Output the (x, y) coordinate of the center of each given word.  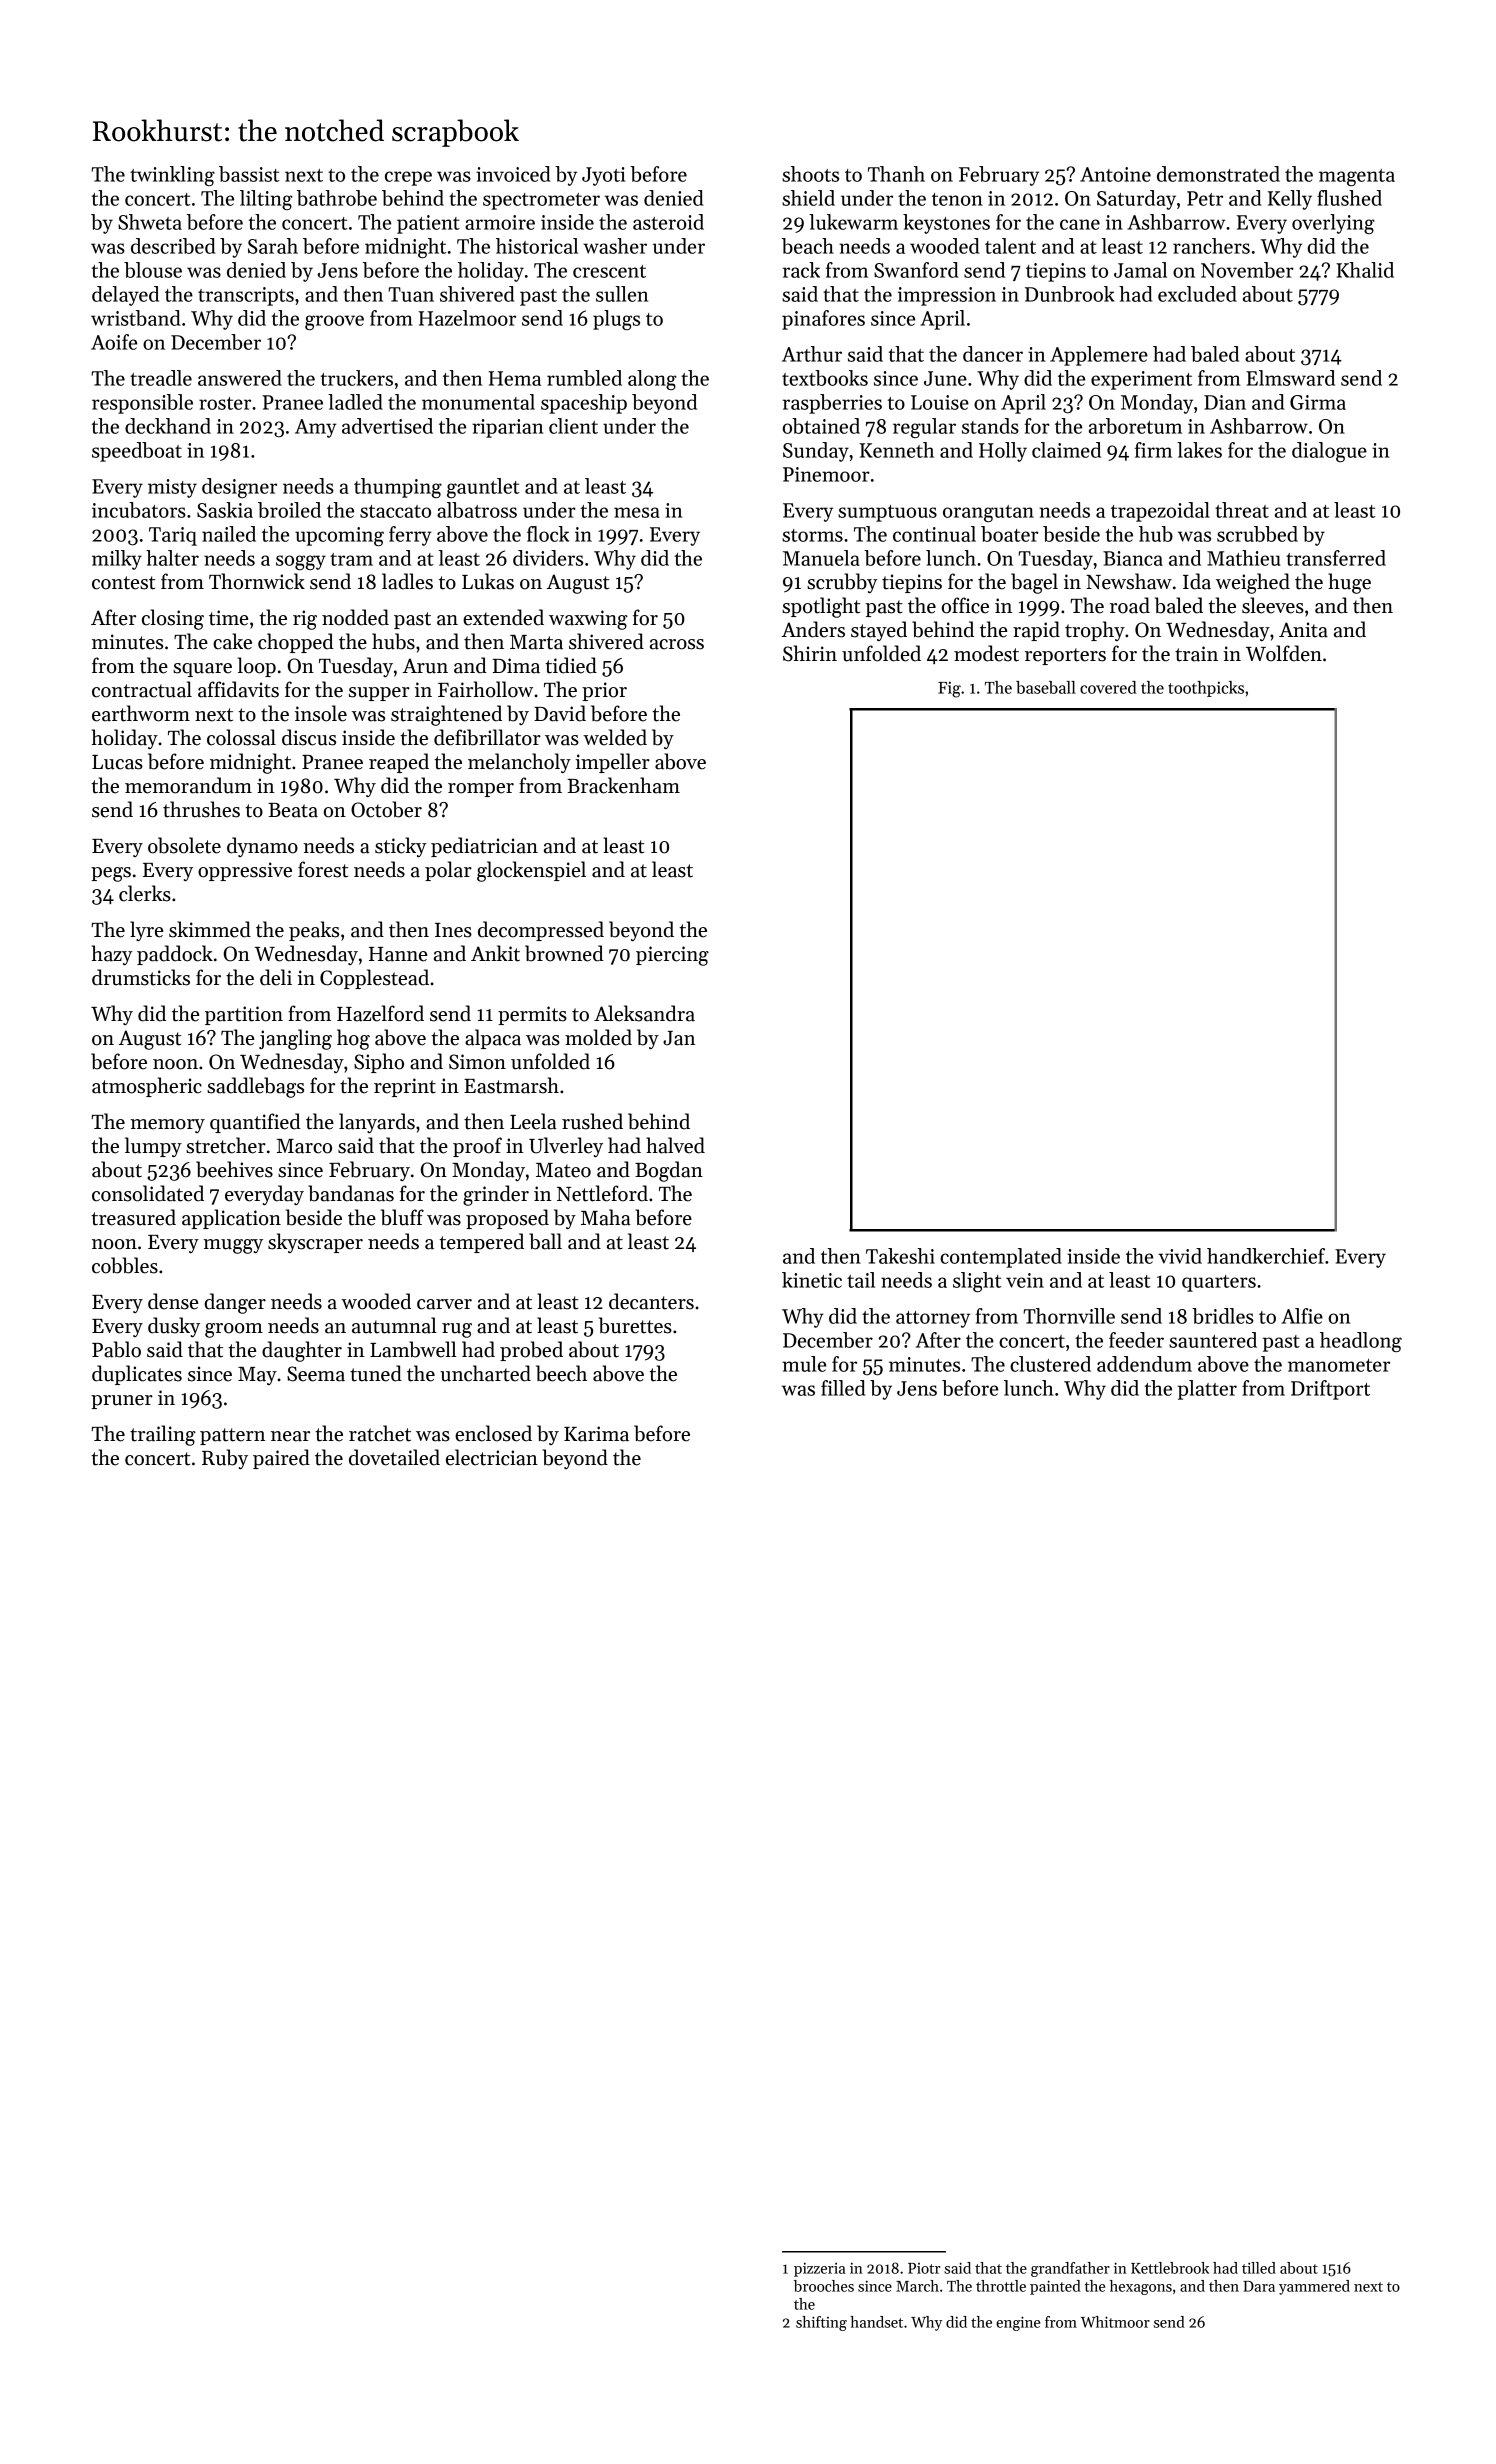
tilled (1259, 2268)
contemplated (1001, 1258)
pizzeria (820, 2269)
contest (123, 583)
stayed (879, 631)
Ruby (225, 1459)
